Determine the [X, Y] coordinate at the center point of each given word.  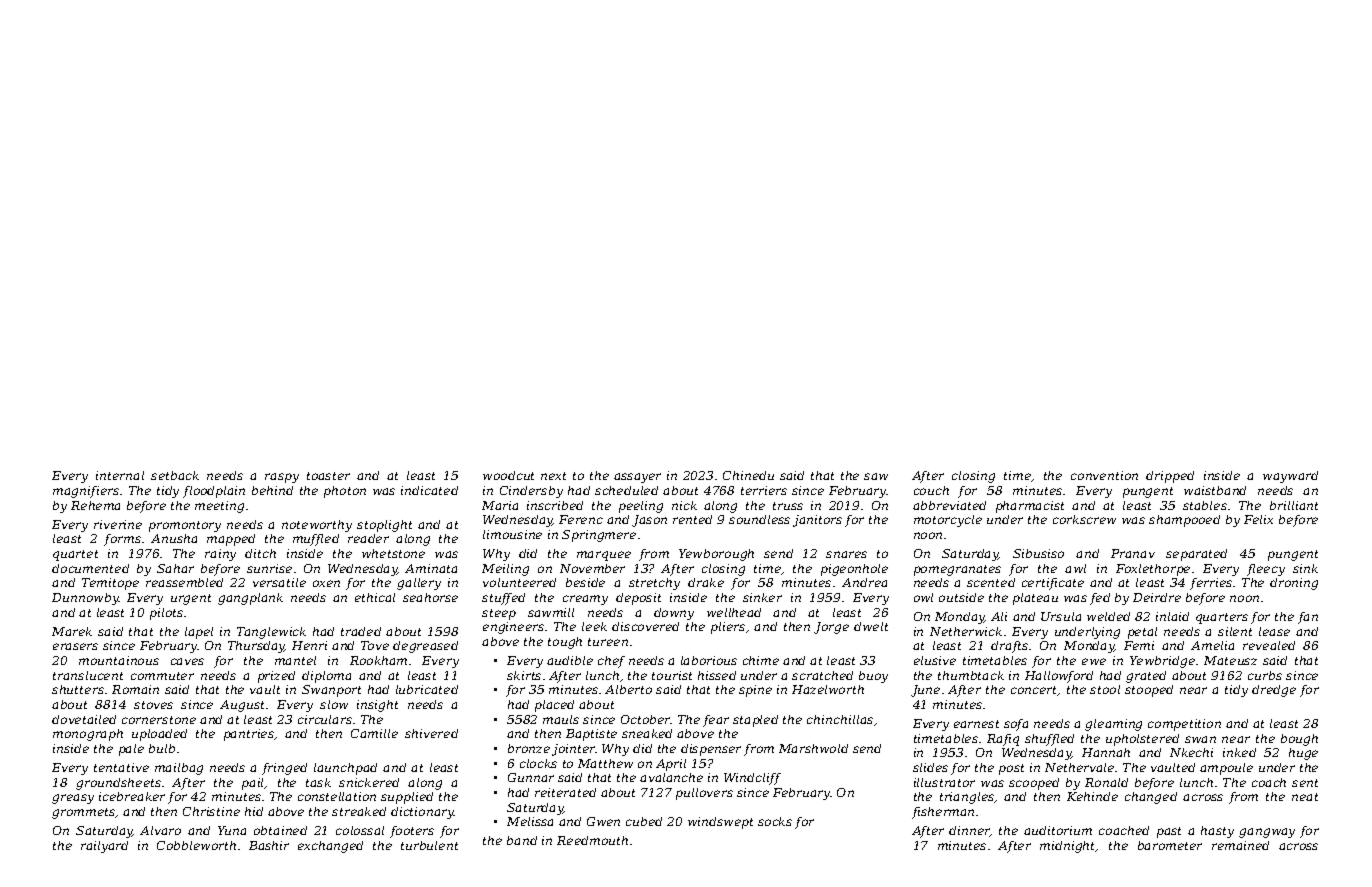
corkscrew [1084, 519]
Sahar [175, 568]
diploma [326, 677]
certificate [1053, 584]
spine [755, 691]
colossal [360, 830]
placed [554, 706]
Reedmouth [592, 840]
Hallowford [1059, 677]
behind [272, 490]
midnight [1068, 847]
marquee [604, 556]
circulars [325, 719]
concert [1034, 691]
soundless [759, 519]
